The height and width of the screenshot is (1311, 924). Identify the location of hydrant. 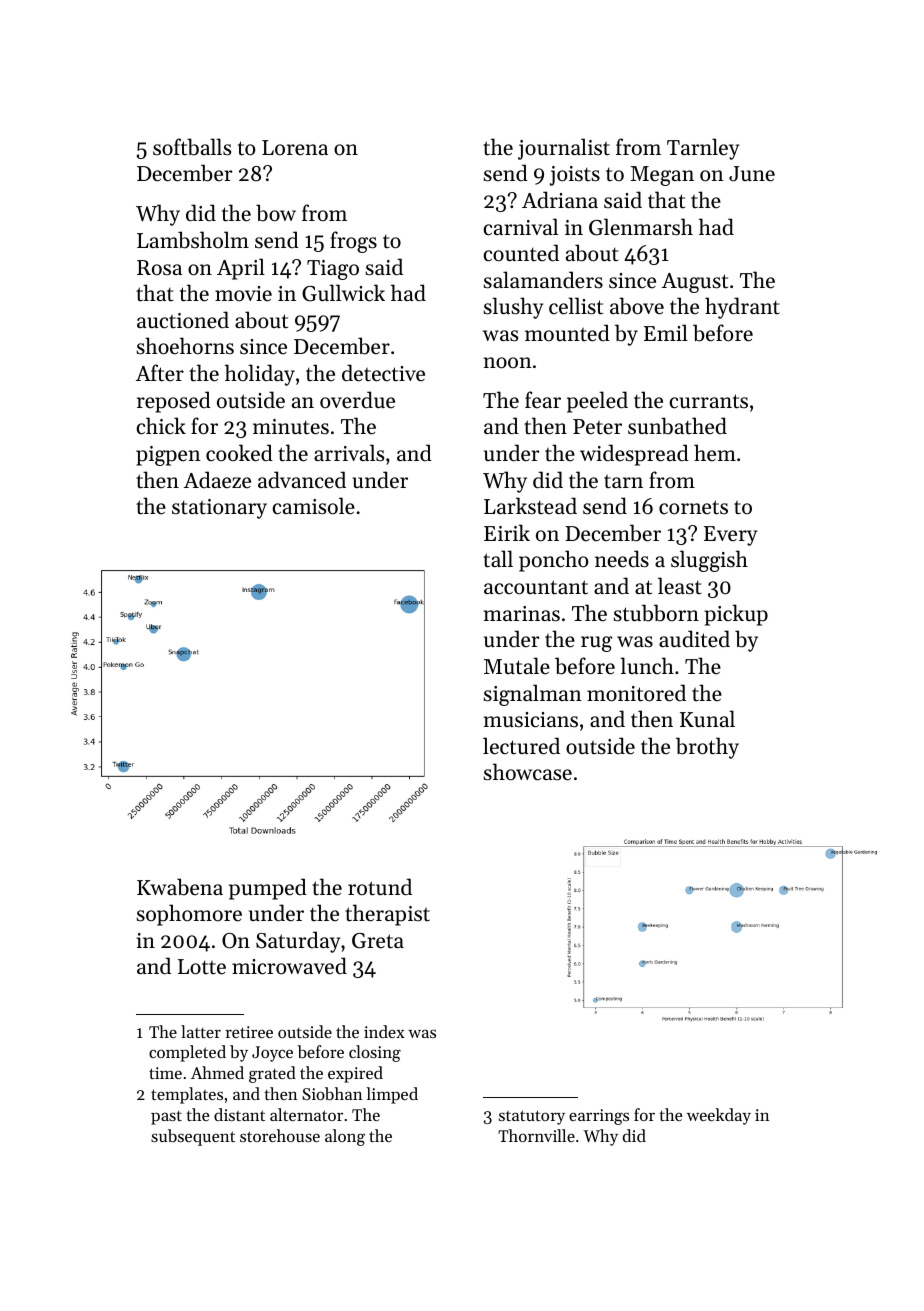
(742, 308).
